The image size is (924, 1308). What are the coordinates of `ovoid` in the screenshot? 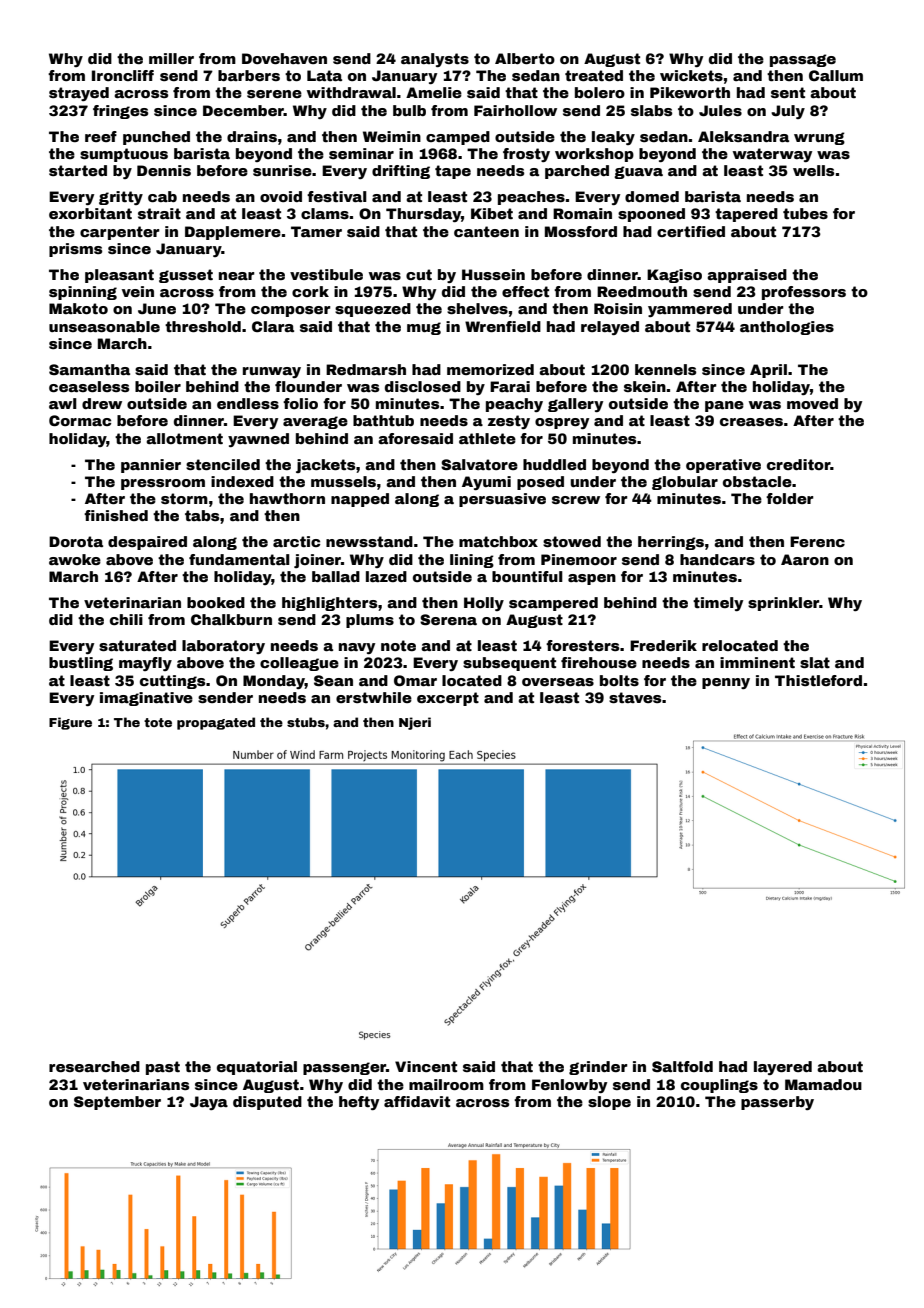 It's located at (281, 196).
